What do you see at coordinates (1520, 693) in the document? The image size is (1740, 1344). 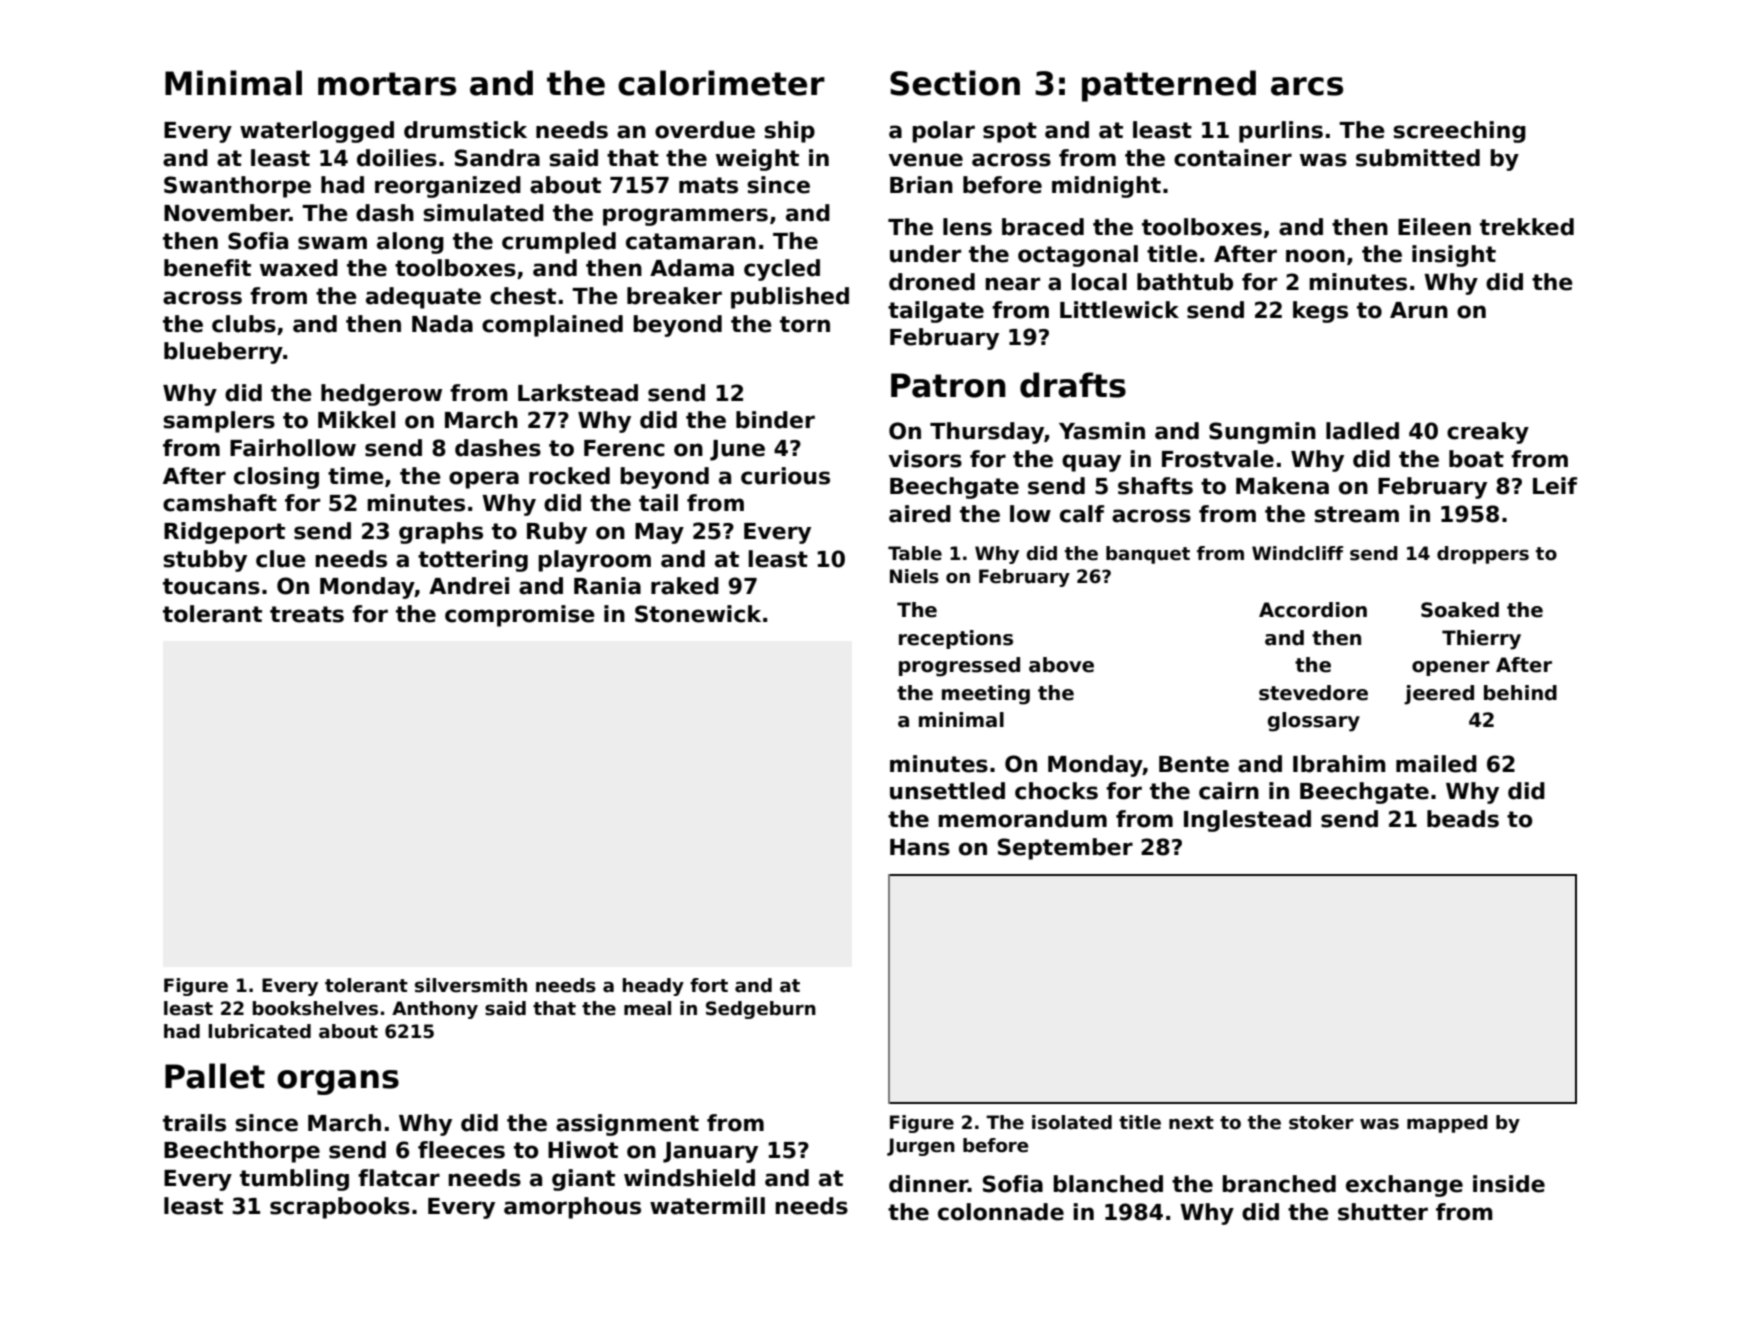 I see `behind` at bounding box center [1520, 693].
